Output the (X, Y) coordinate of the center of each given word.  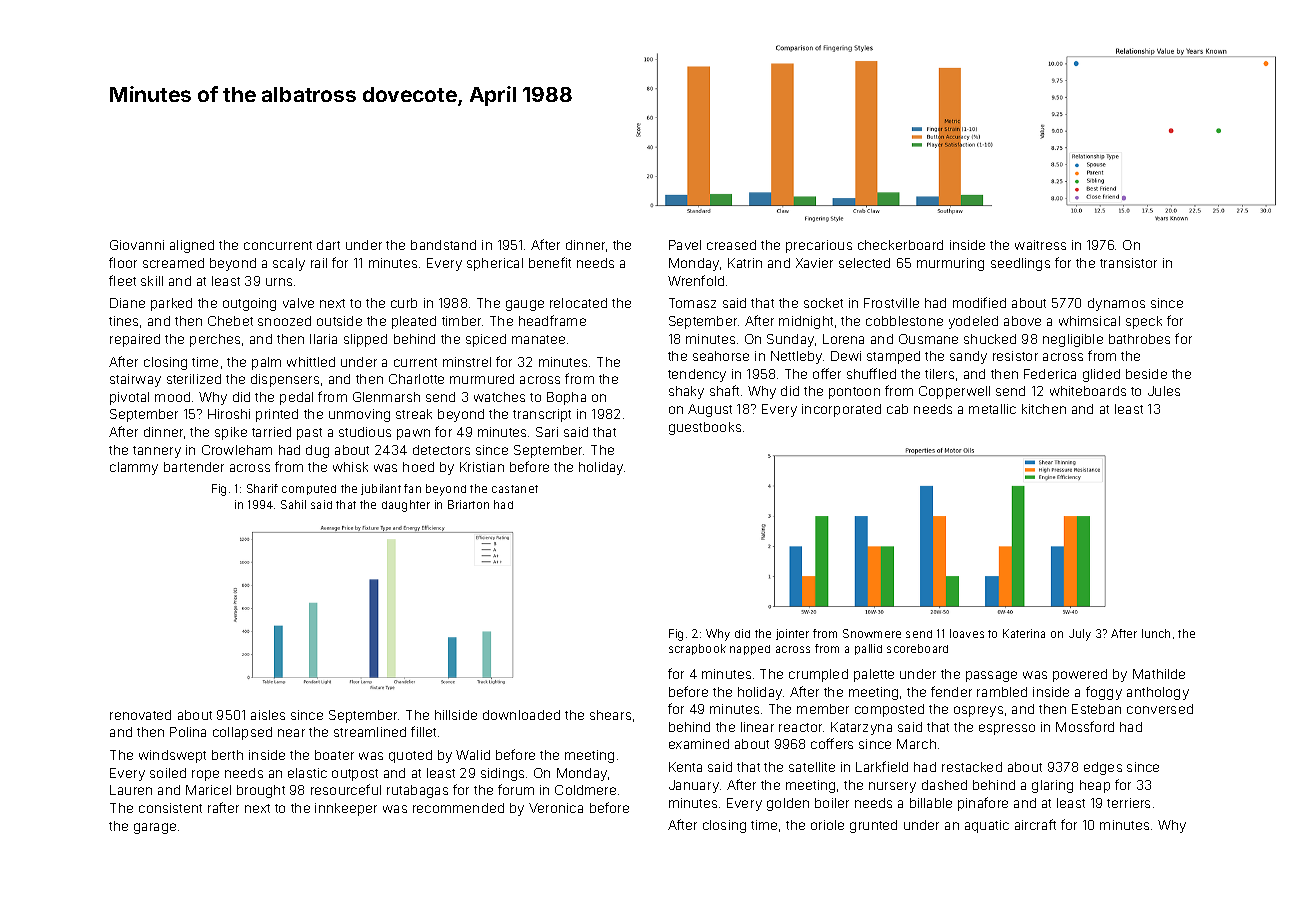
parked (171, 304)
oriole (827, 825)
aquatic (987, 826)
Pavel (685, 245)
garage (155, 828)
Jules (1164, 391)
